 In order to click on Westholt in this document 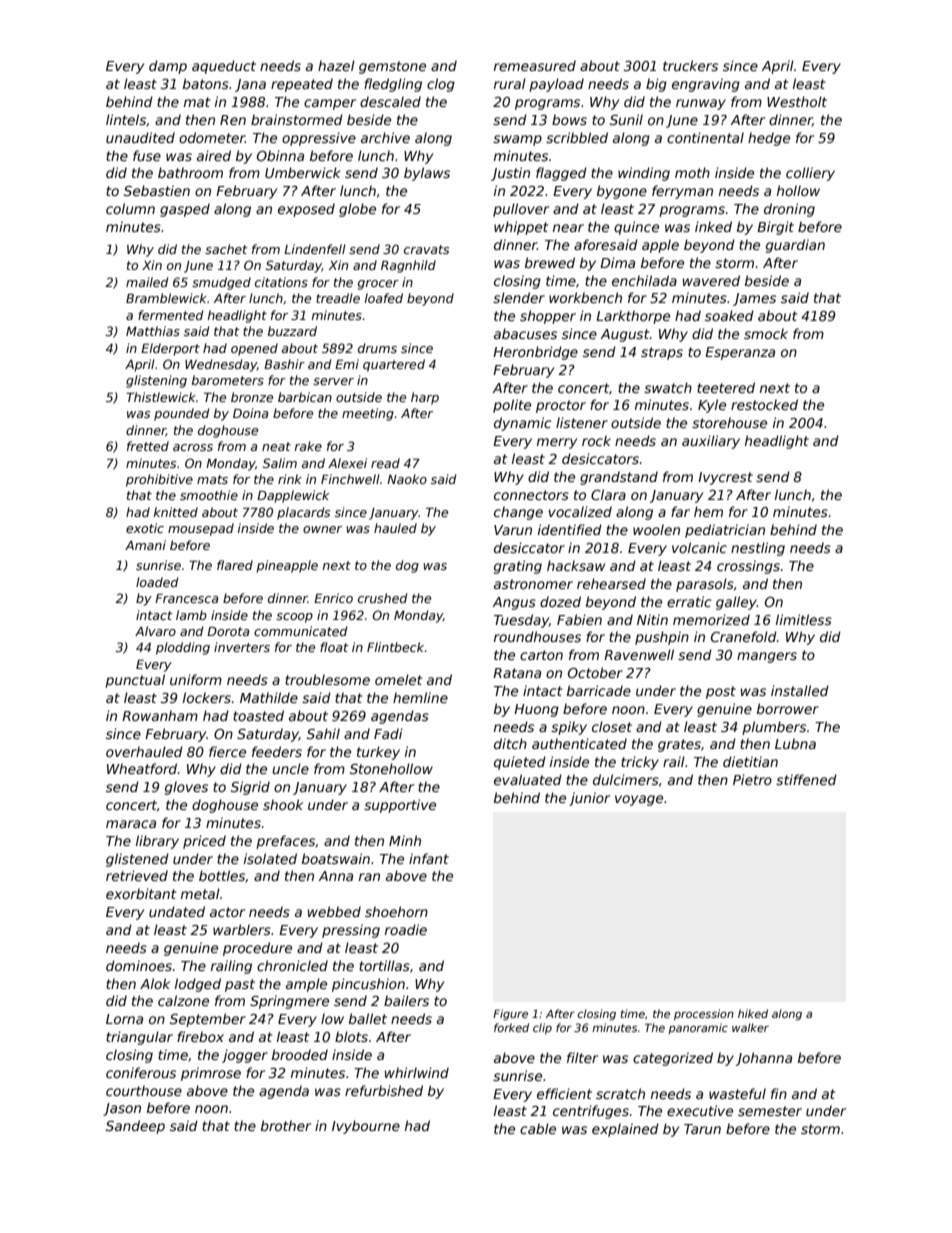, I will do `click(797, 101)`.
